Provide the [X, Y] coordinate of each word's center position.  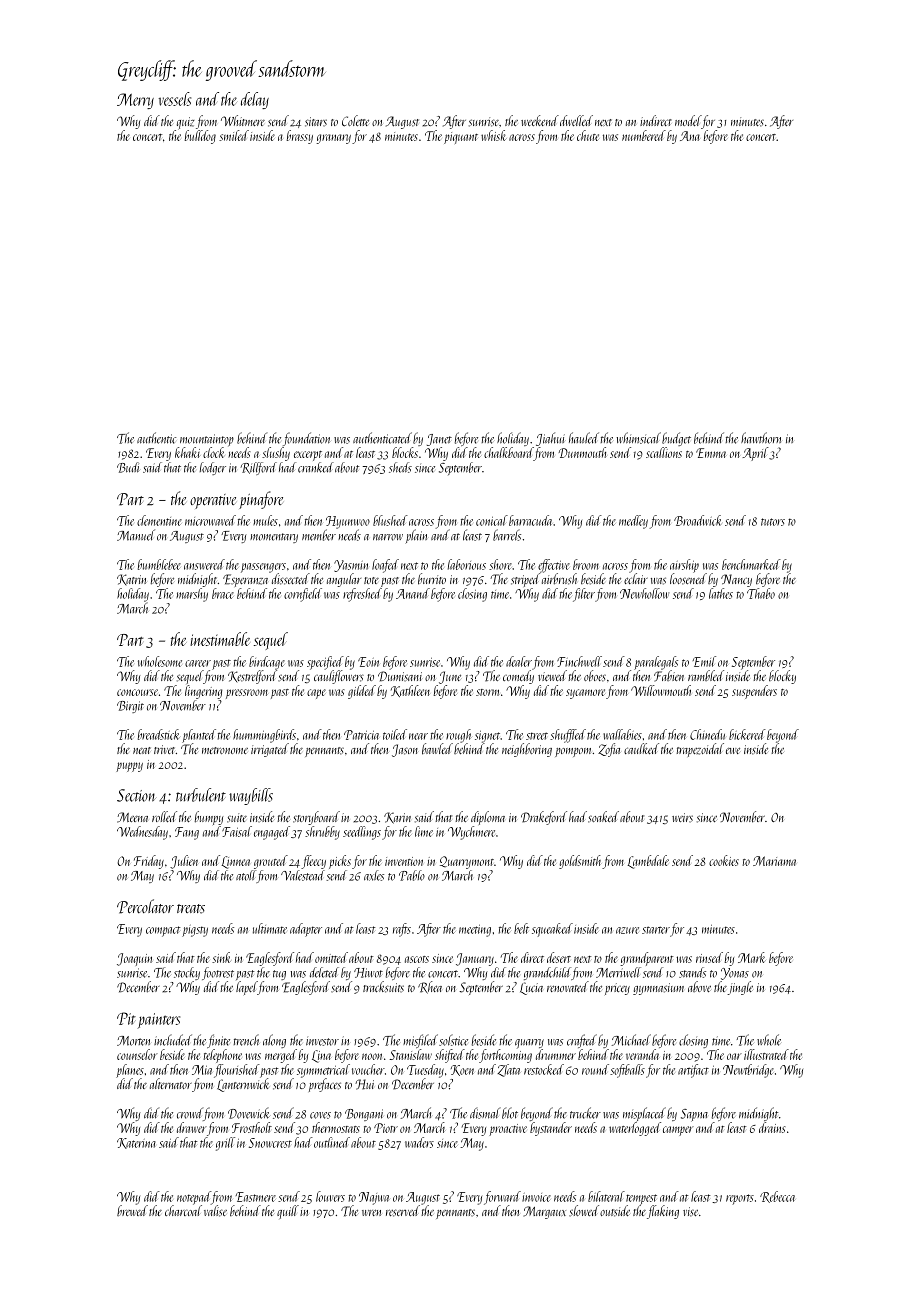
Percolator [145, 906]
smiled [234, 135]
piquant [461, 138]
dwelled [576, 120]
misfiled [420, 1041]
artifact [693, 1071]
